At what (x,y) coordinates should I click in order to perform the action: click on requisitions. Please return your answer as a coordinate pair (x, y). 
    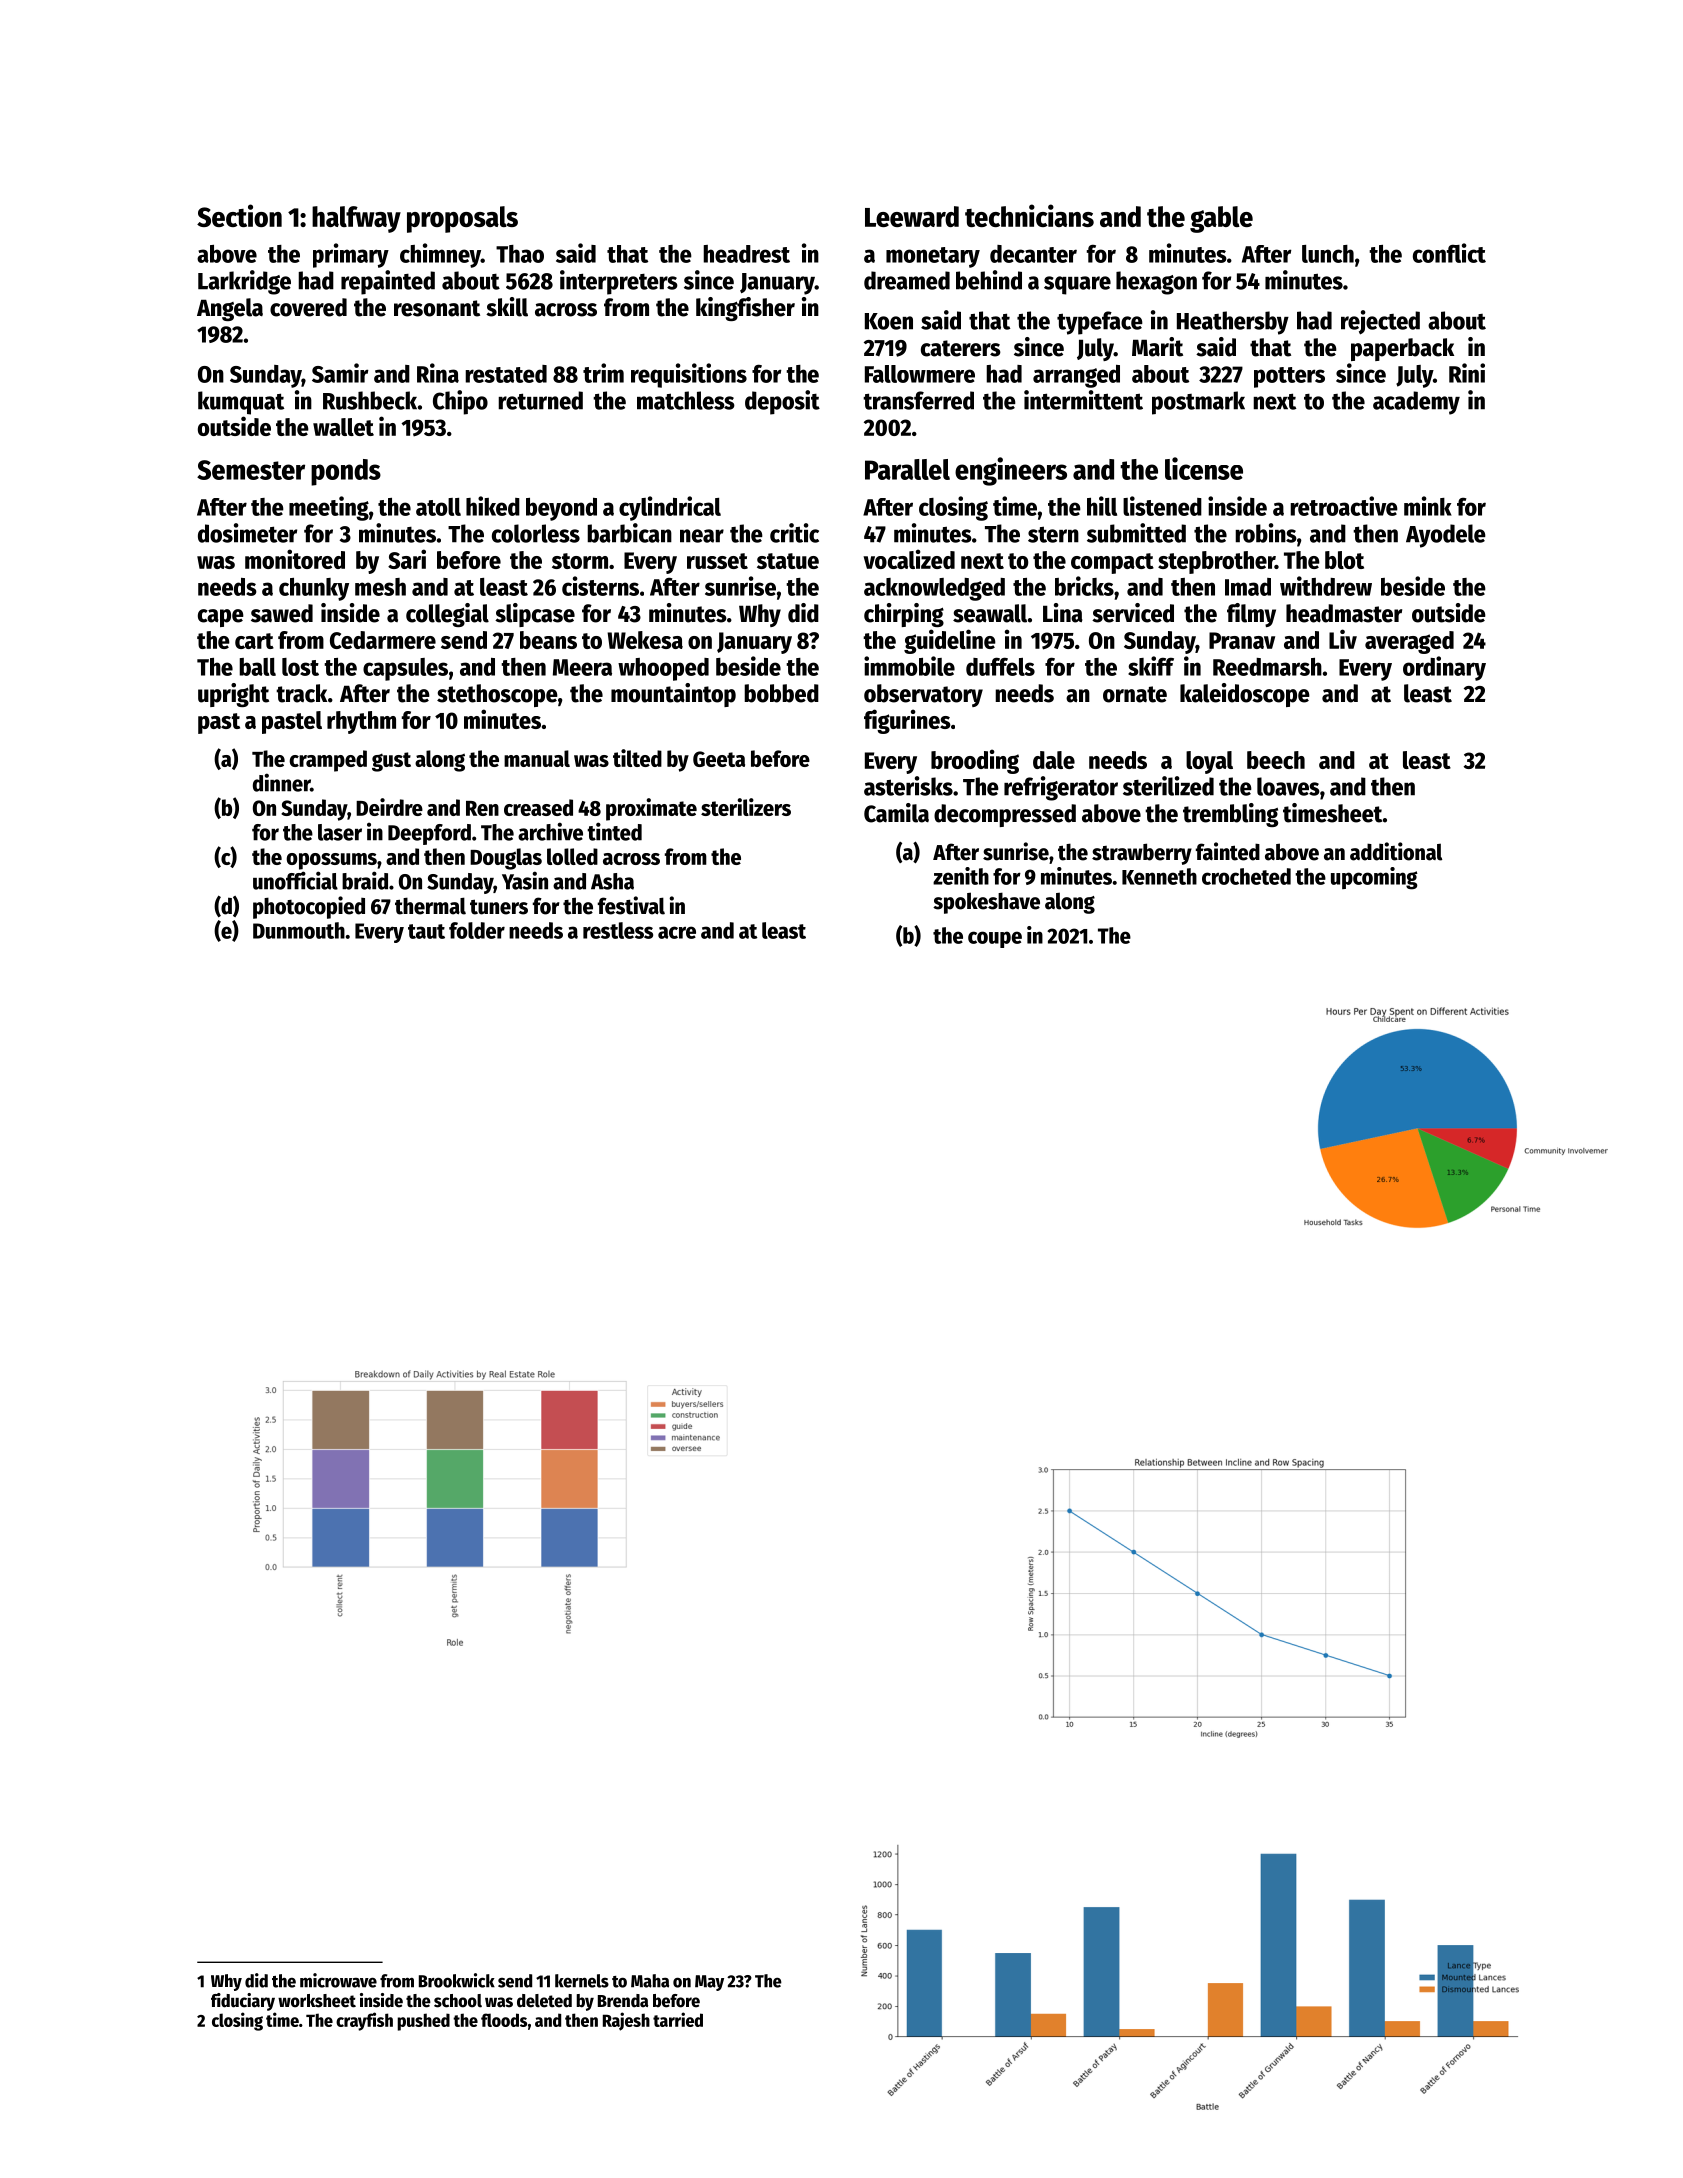
    Looking at the image, I should click on (689, 375).
